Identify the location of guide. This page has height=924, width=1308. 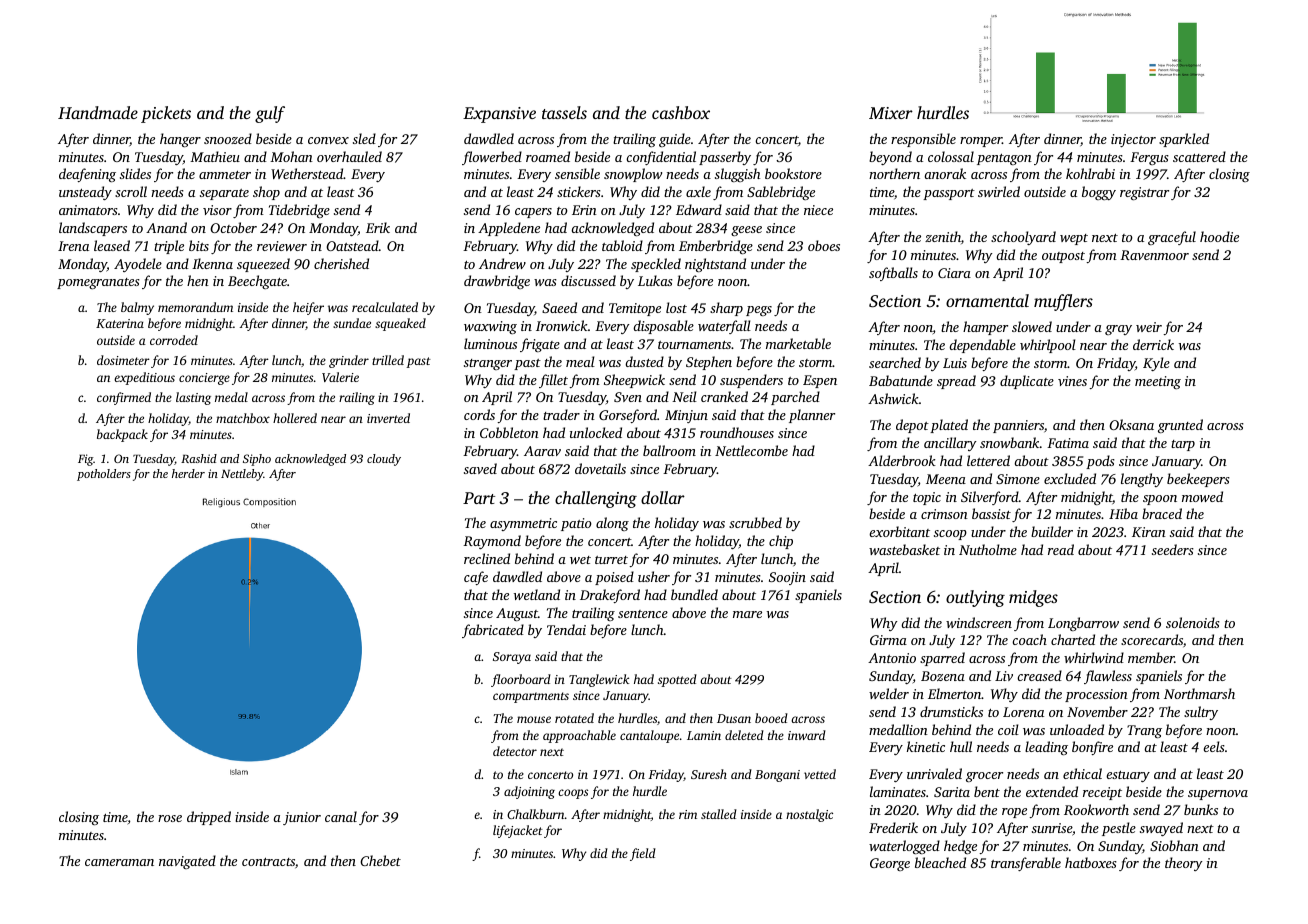
(675, 140).
